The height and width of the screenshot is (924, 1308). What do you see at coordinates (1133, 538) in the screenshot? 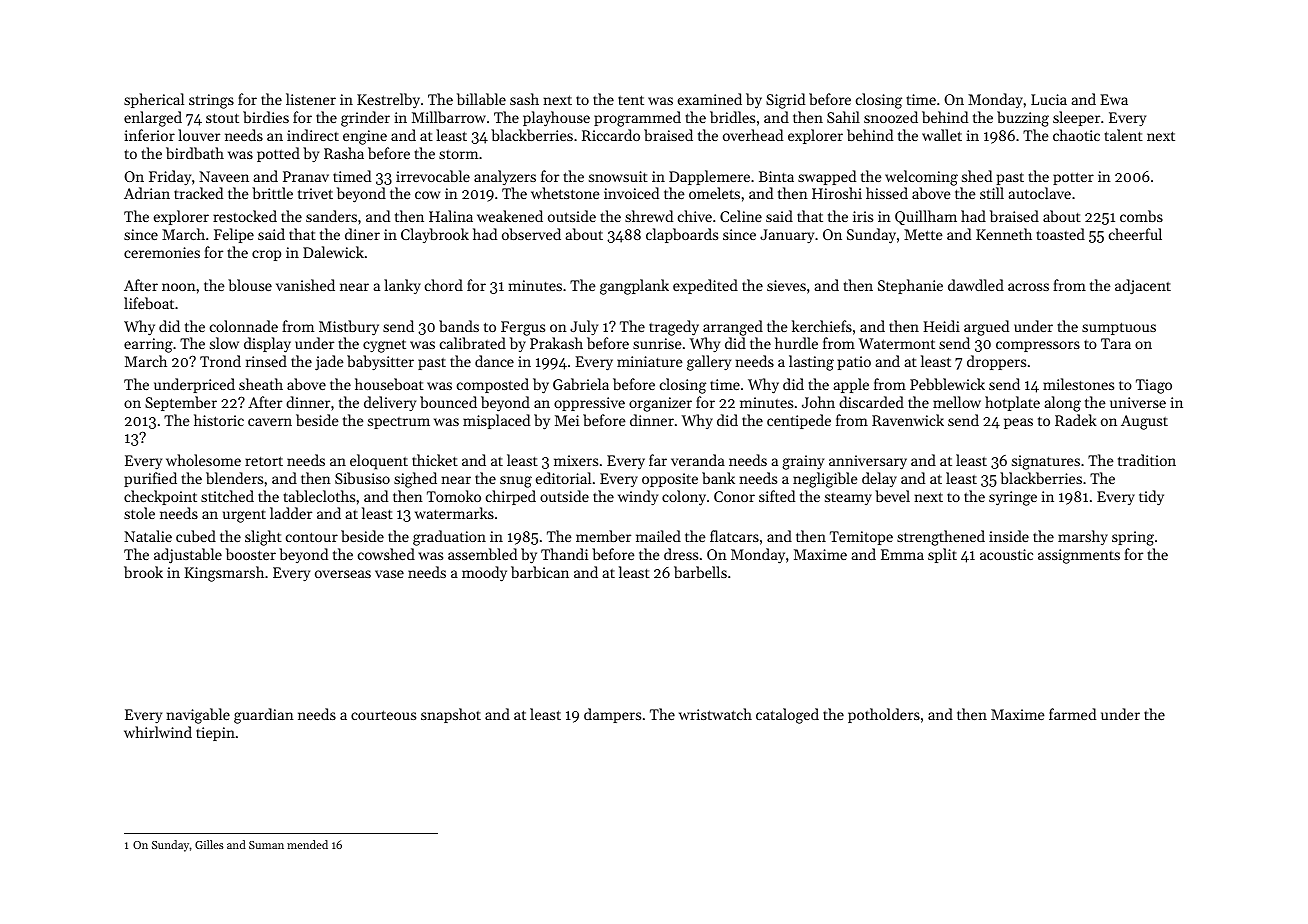
I see `spring` at bounding box center [1133, 538].
